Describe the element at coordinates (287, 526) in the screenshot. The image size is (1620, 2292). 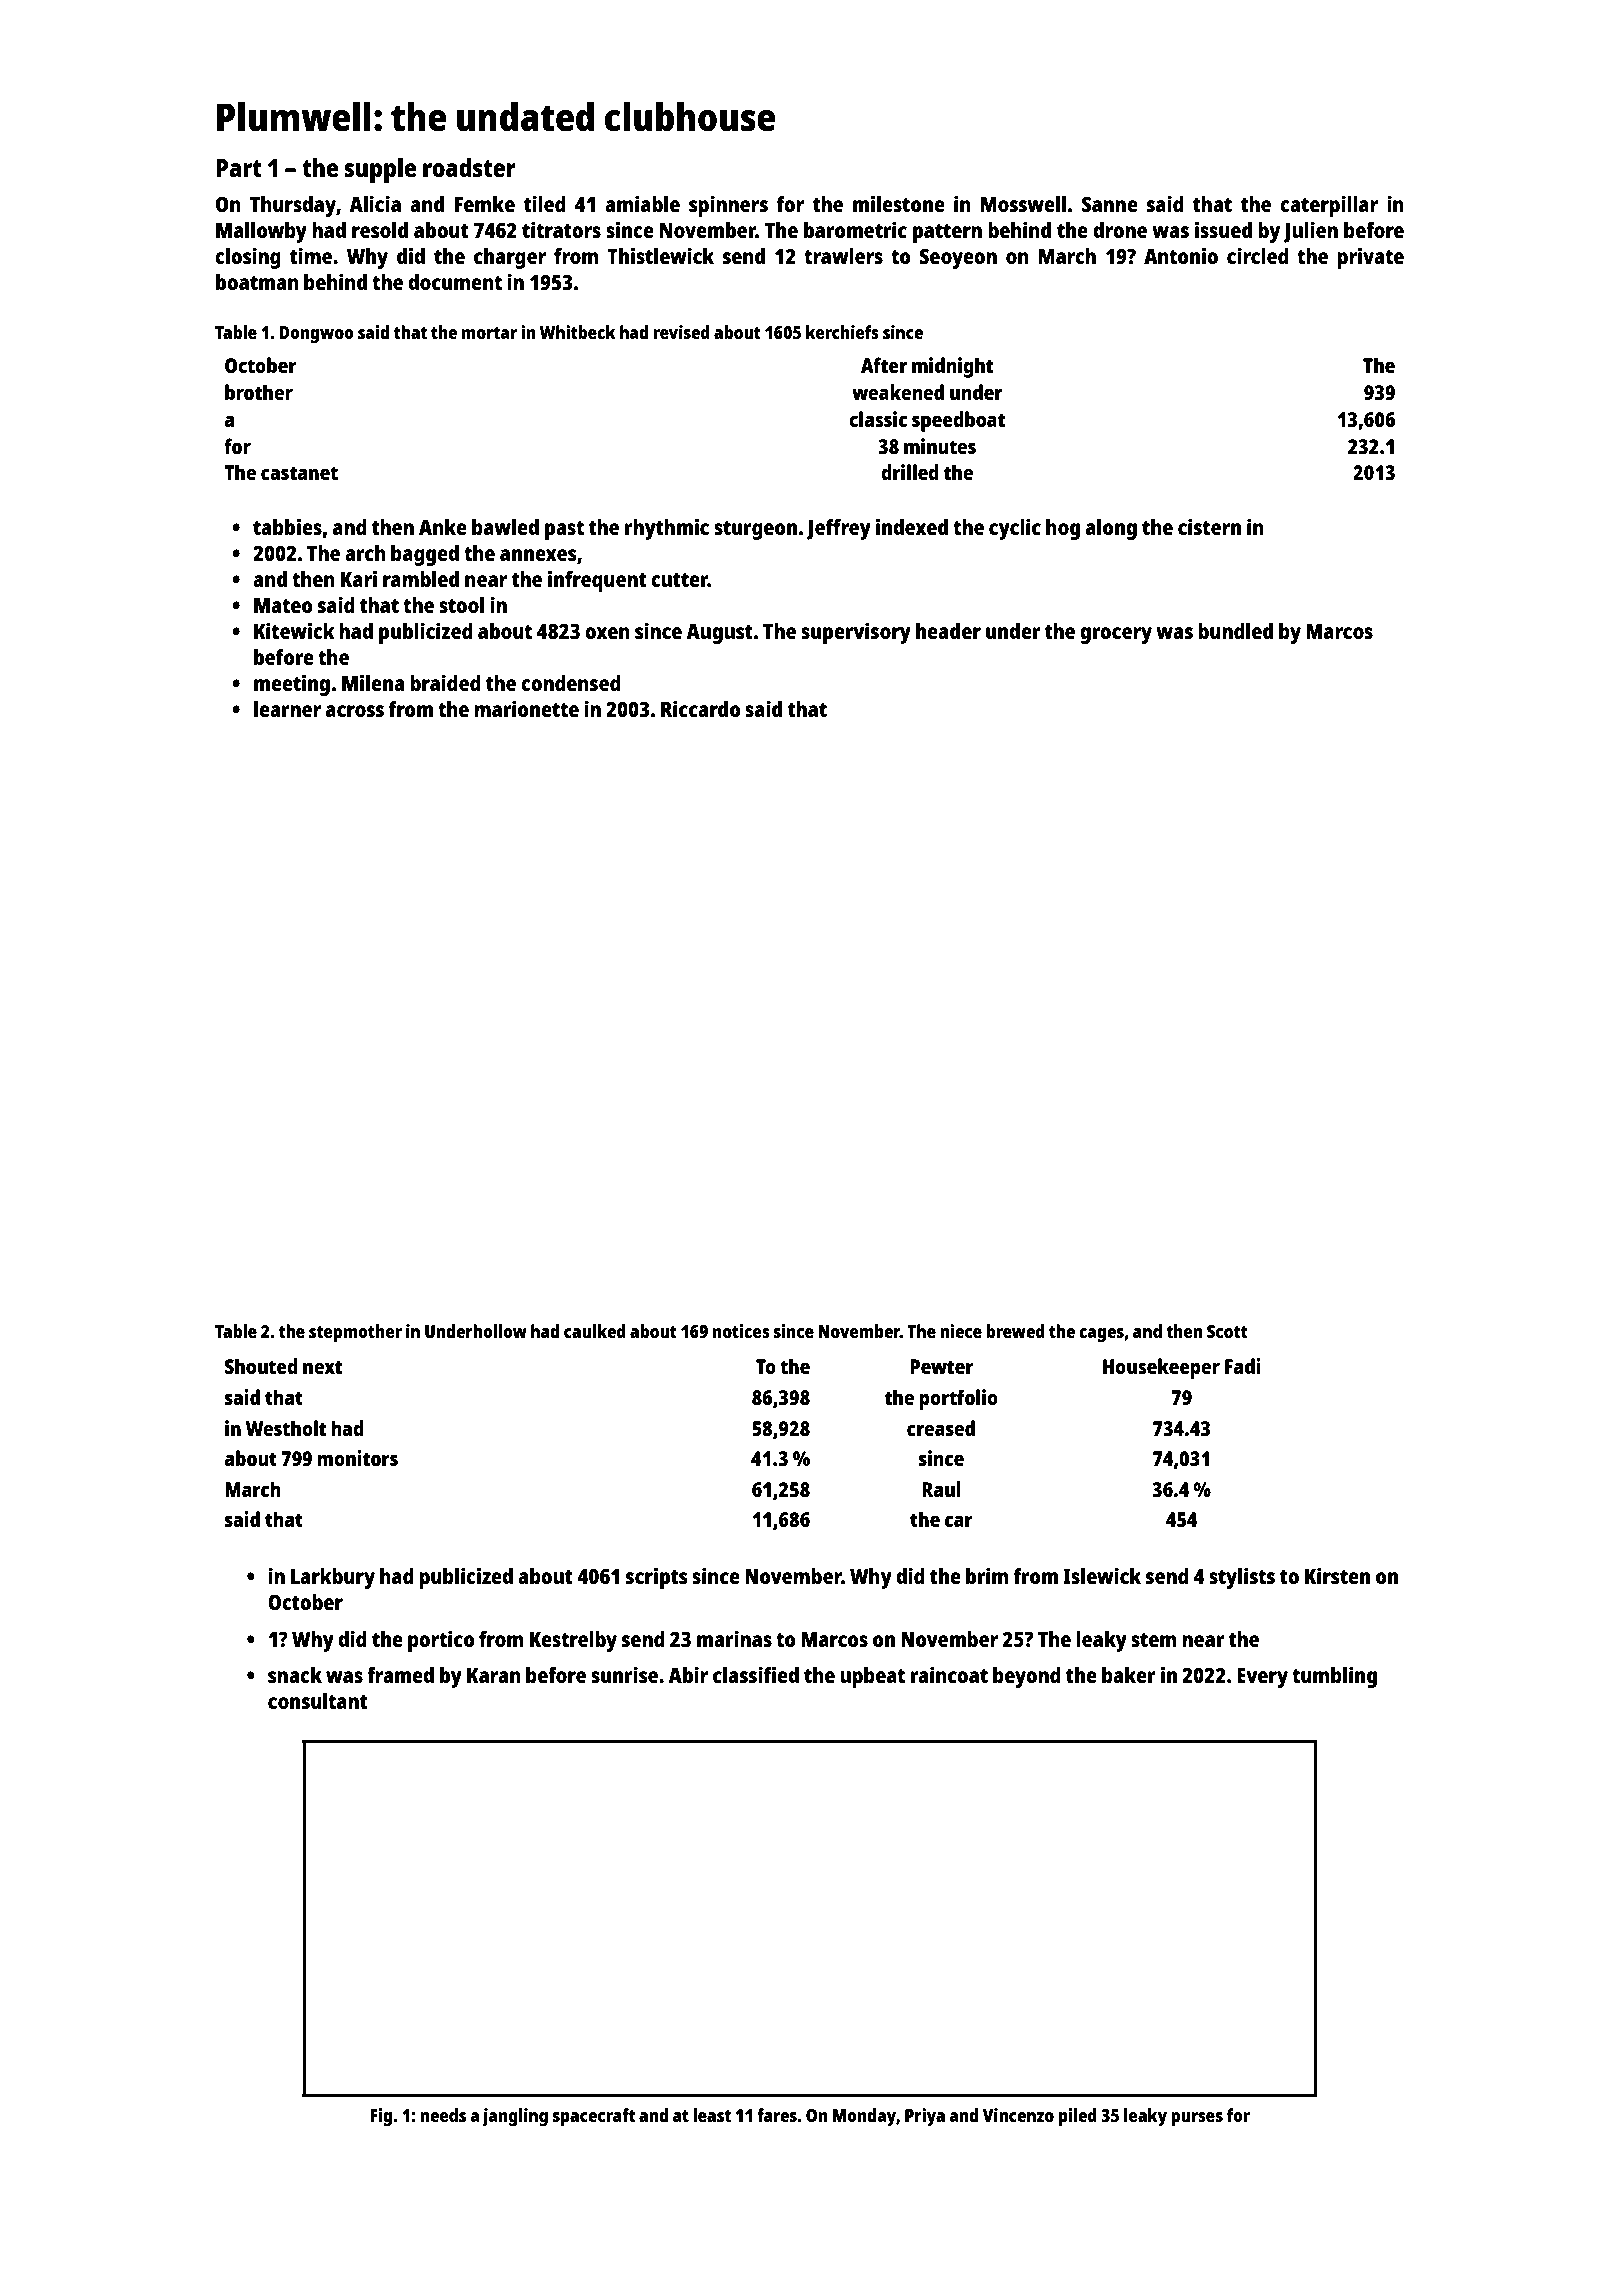
I see `tabbies` at that location.
